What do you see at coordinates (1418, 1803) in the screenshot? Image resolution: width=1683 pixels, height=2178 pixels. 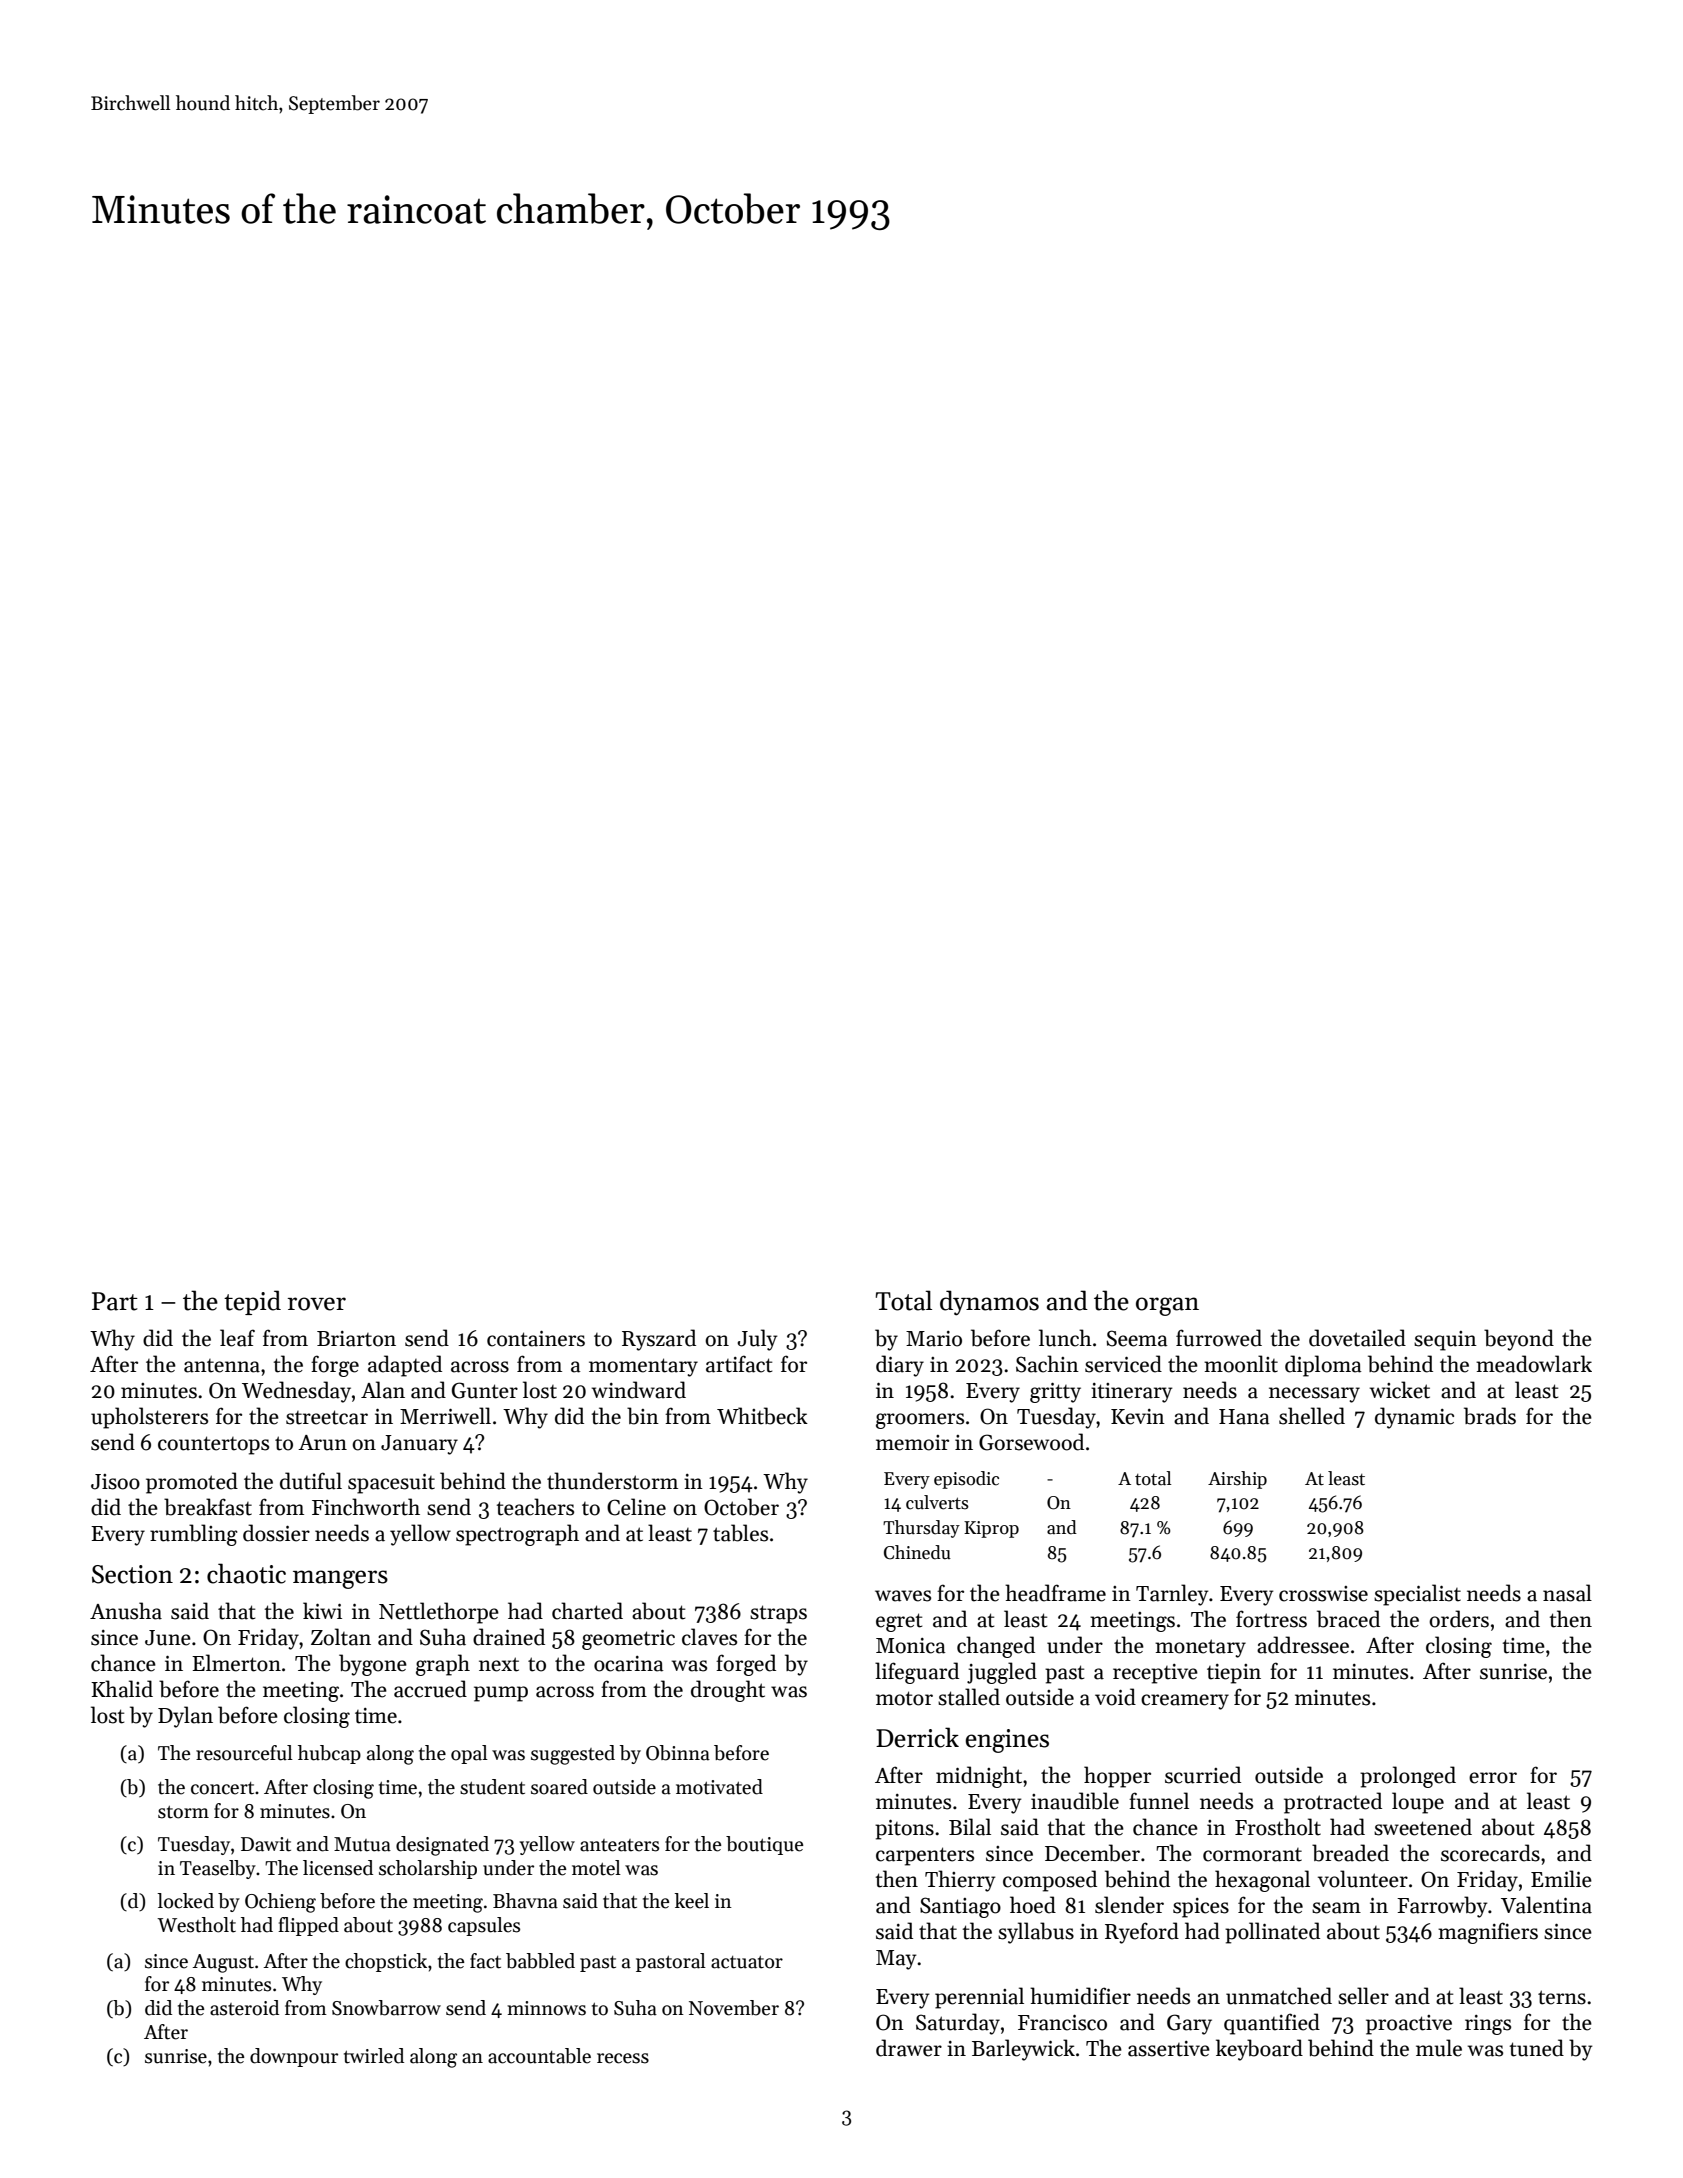 I see `loupe` at bounding box center [1418, 1803].
